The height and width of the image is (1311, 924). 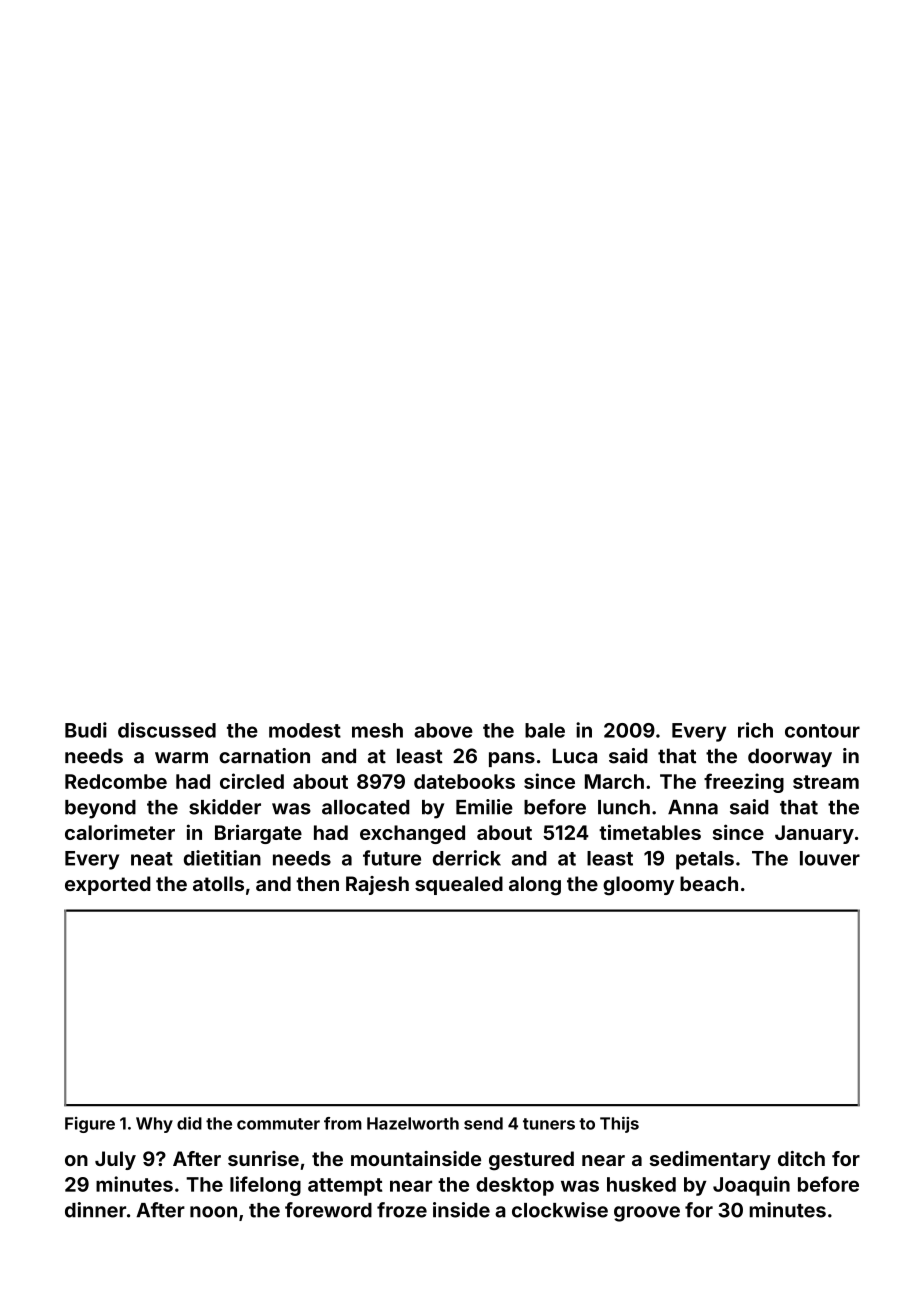 What do you see at coordinates (86, 730) in the image?
I see `Budi` at bounding box center [86, 730].
